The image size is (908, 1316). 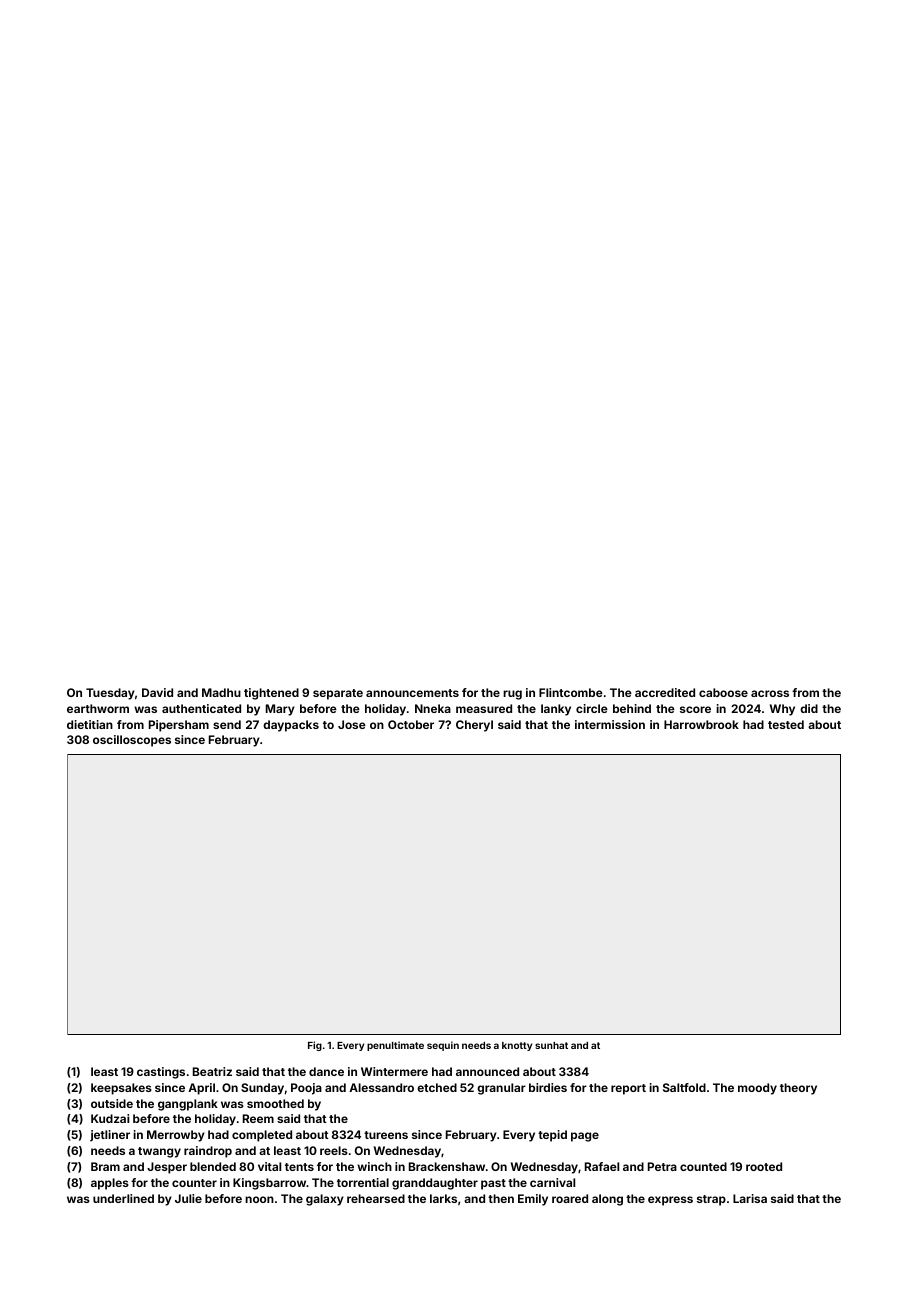 What do you see at coordinates (227, 724) in the page?
I see `send` at bounding box center [227, 724].
